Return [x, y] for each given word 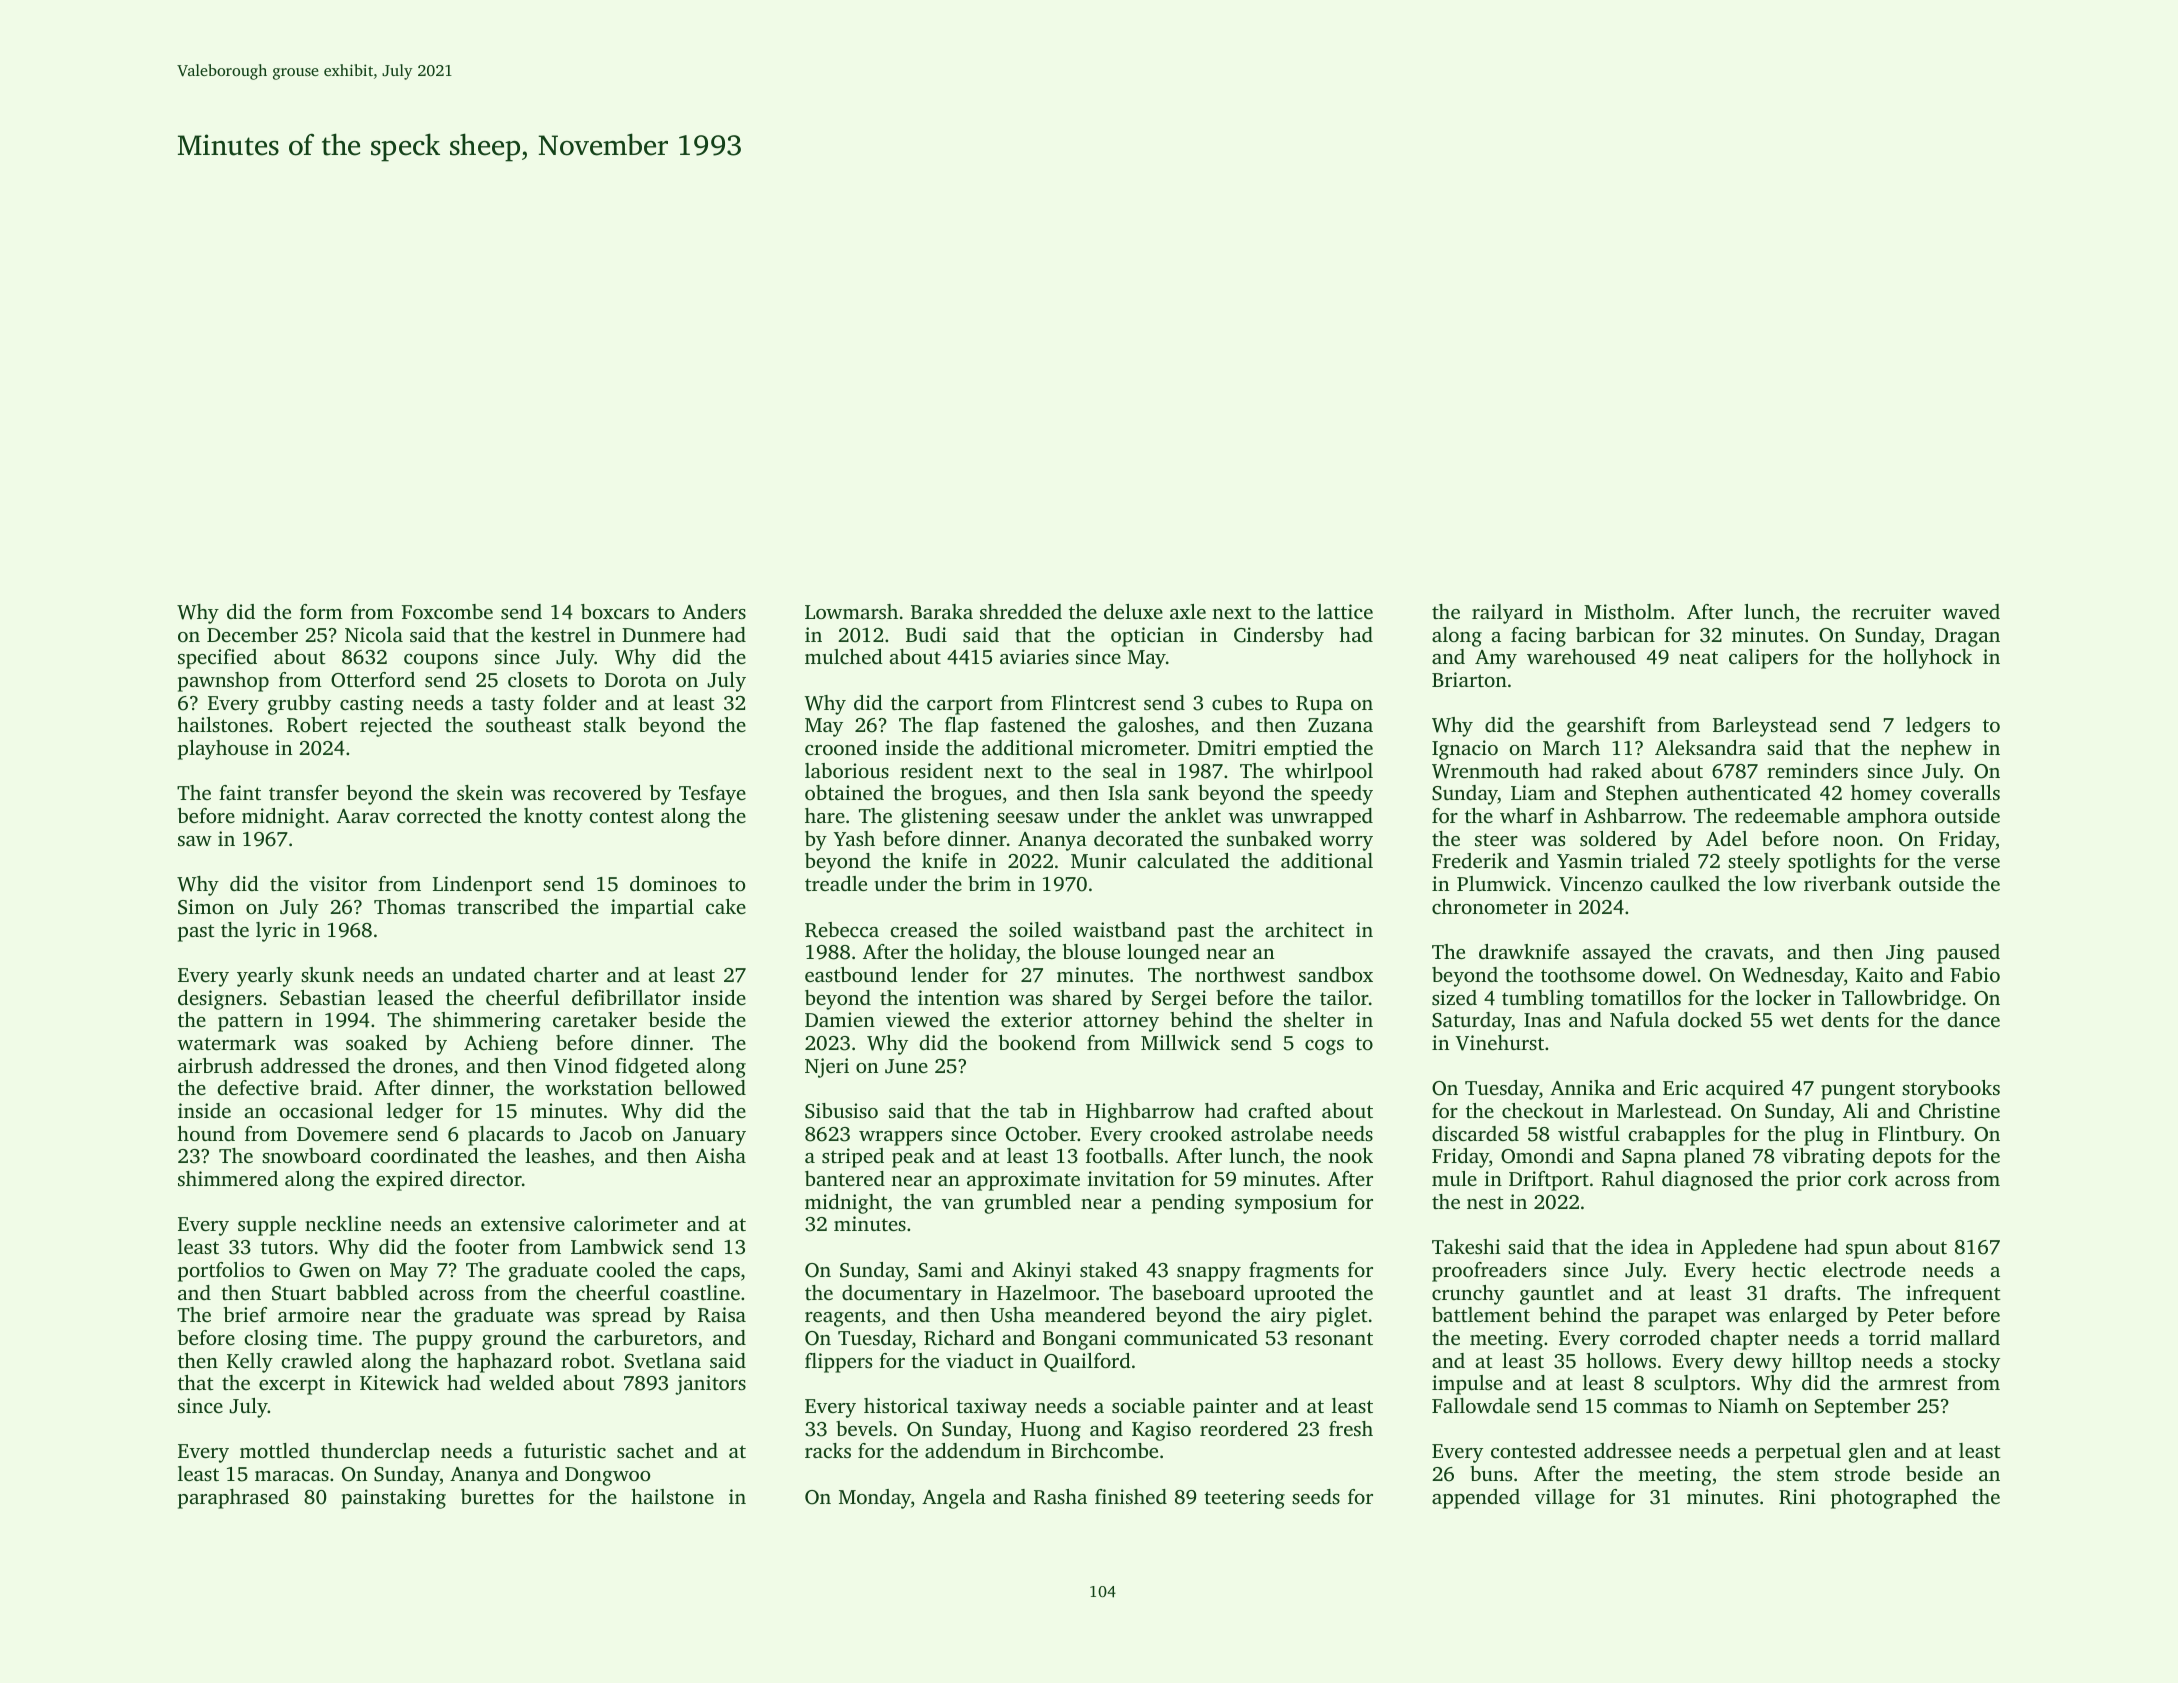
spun [1867, 1251]
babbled [372, 1292]
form [321, 611]
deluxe [1133, 611]
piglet [1342, 1317]
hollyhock [1927, 659]
